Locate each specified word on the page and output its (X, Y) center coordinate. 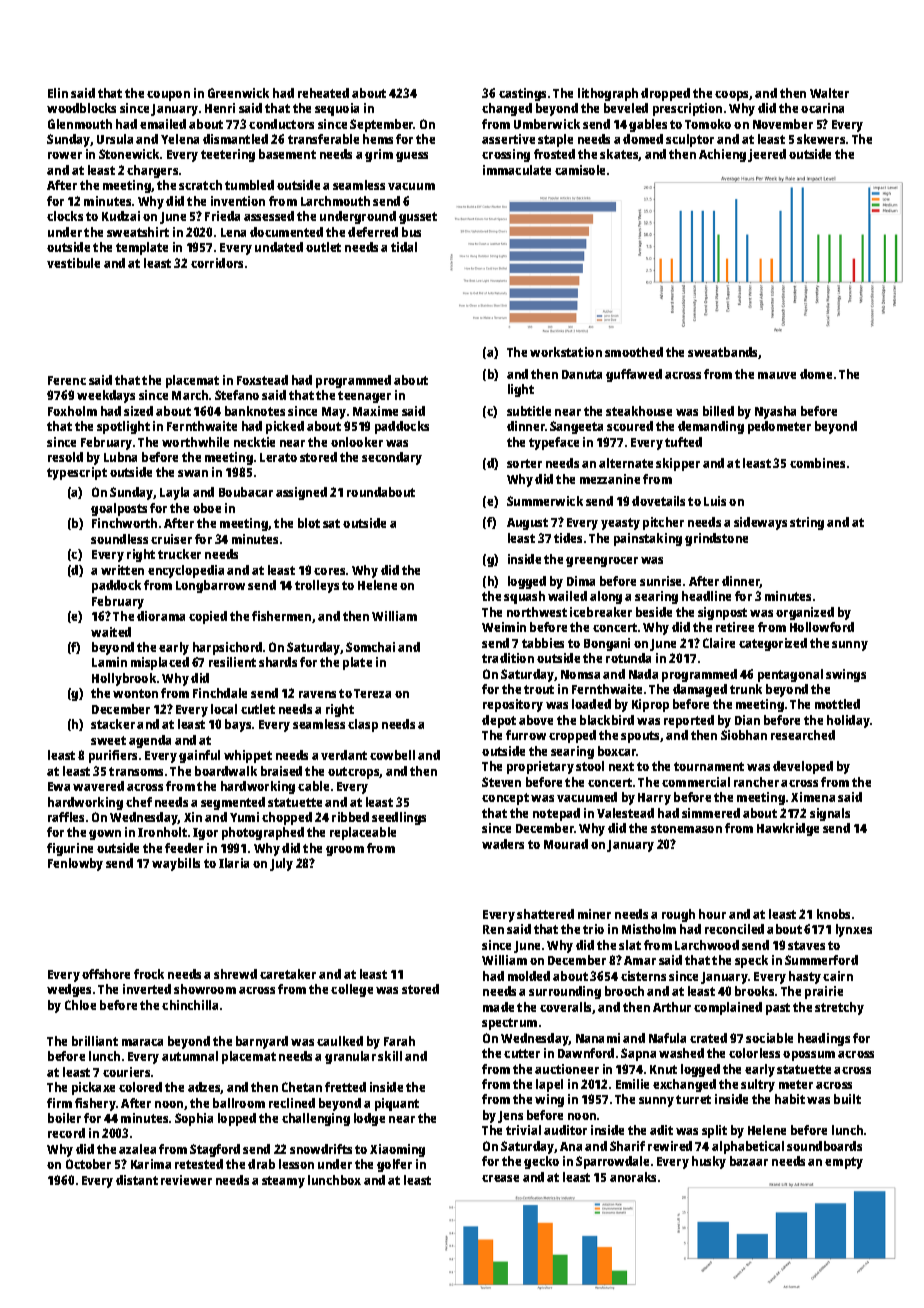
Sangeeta (576, 427)
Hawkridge (788, 829)
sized (138, 411)
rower (65, 155)
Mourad (566, 844)
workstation (566, 352)
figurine (70, 849)
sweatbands (723, 353)
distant (137, 1180)
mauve (777, 375)
